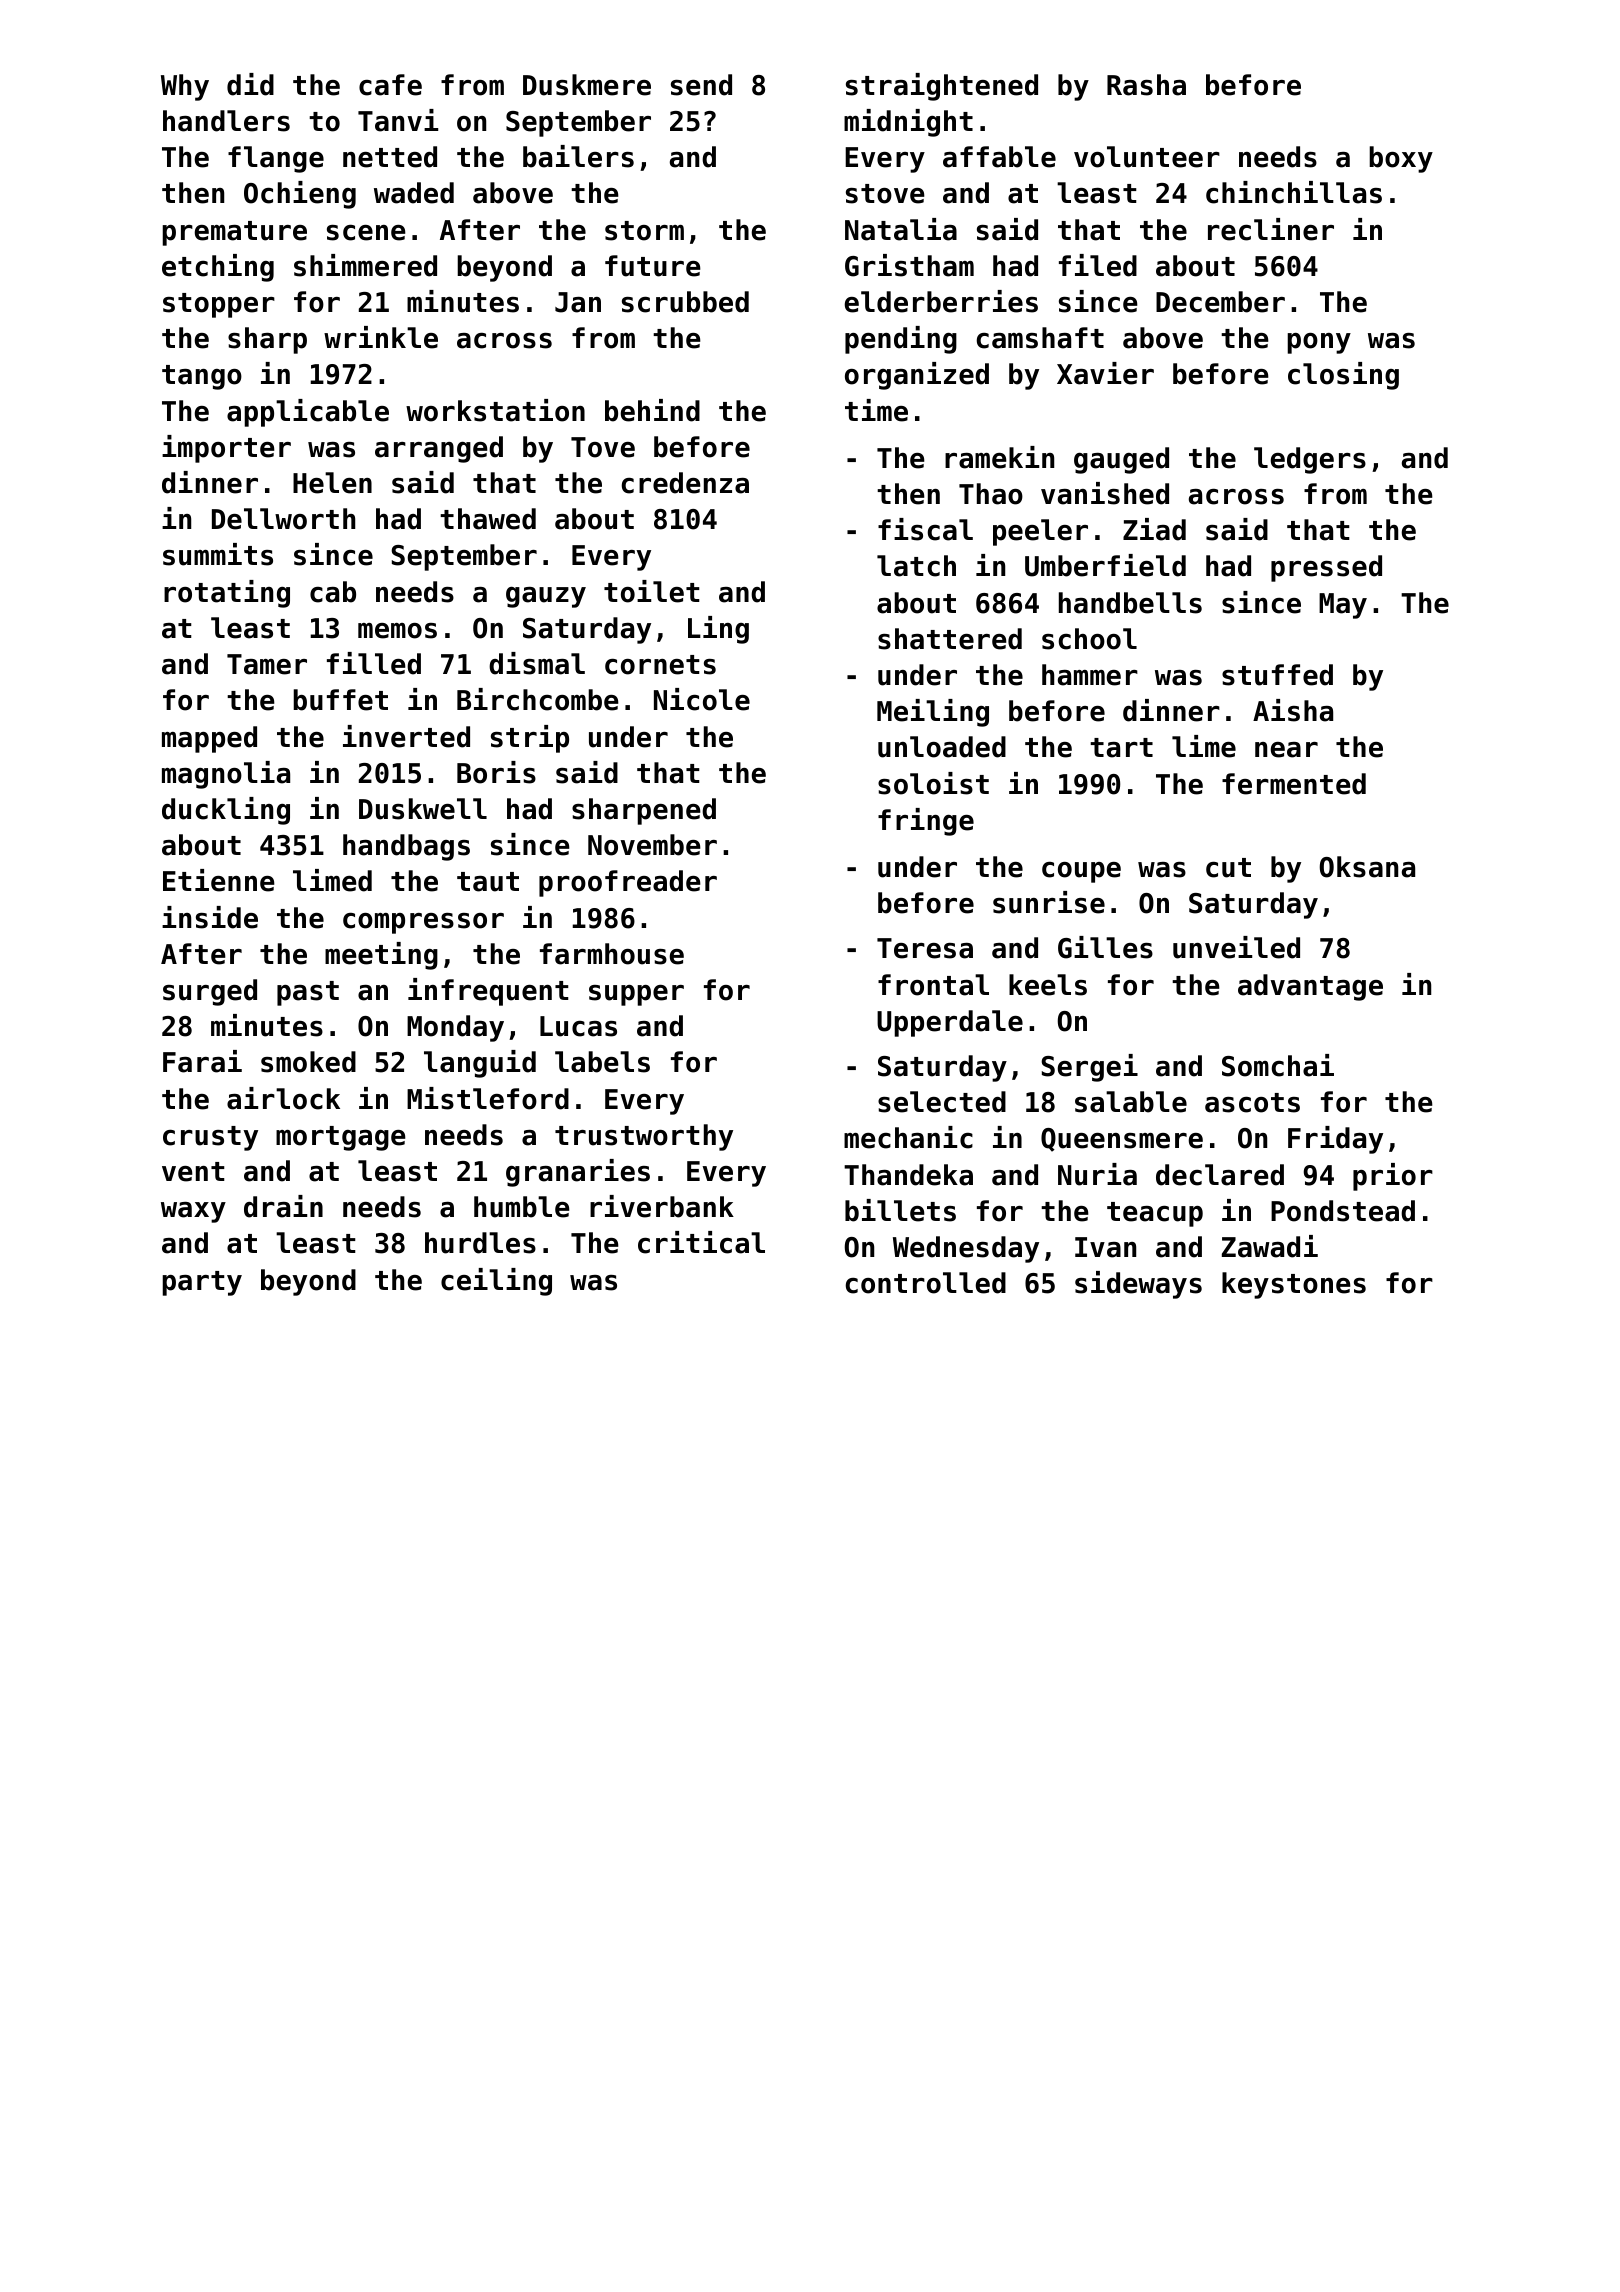 The height and width of the document is (2292, 1620). I want to click on critical, so click(701, 1242).
